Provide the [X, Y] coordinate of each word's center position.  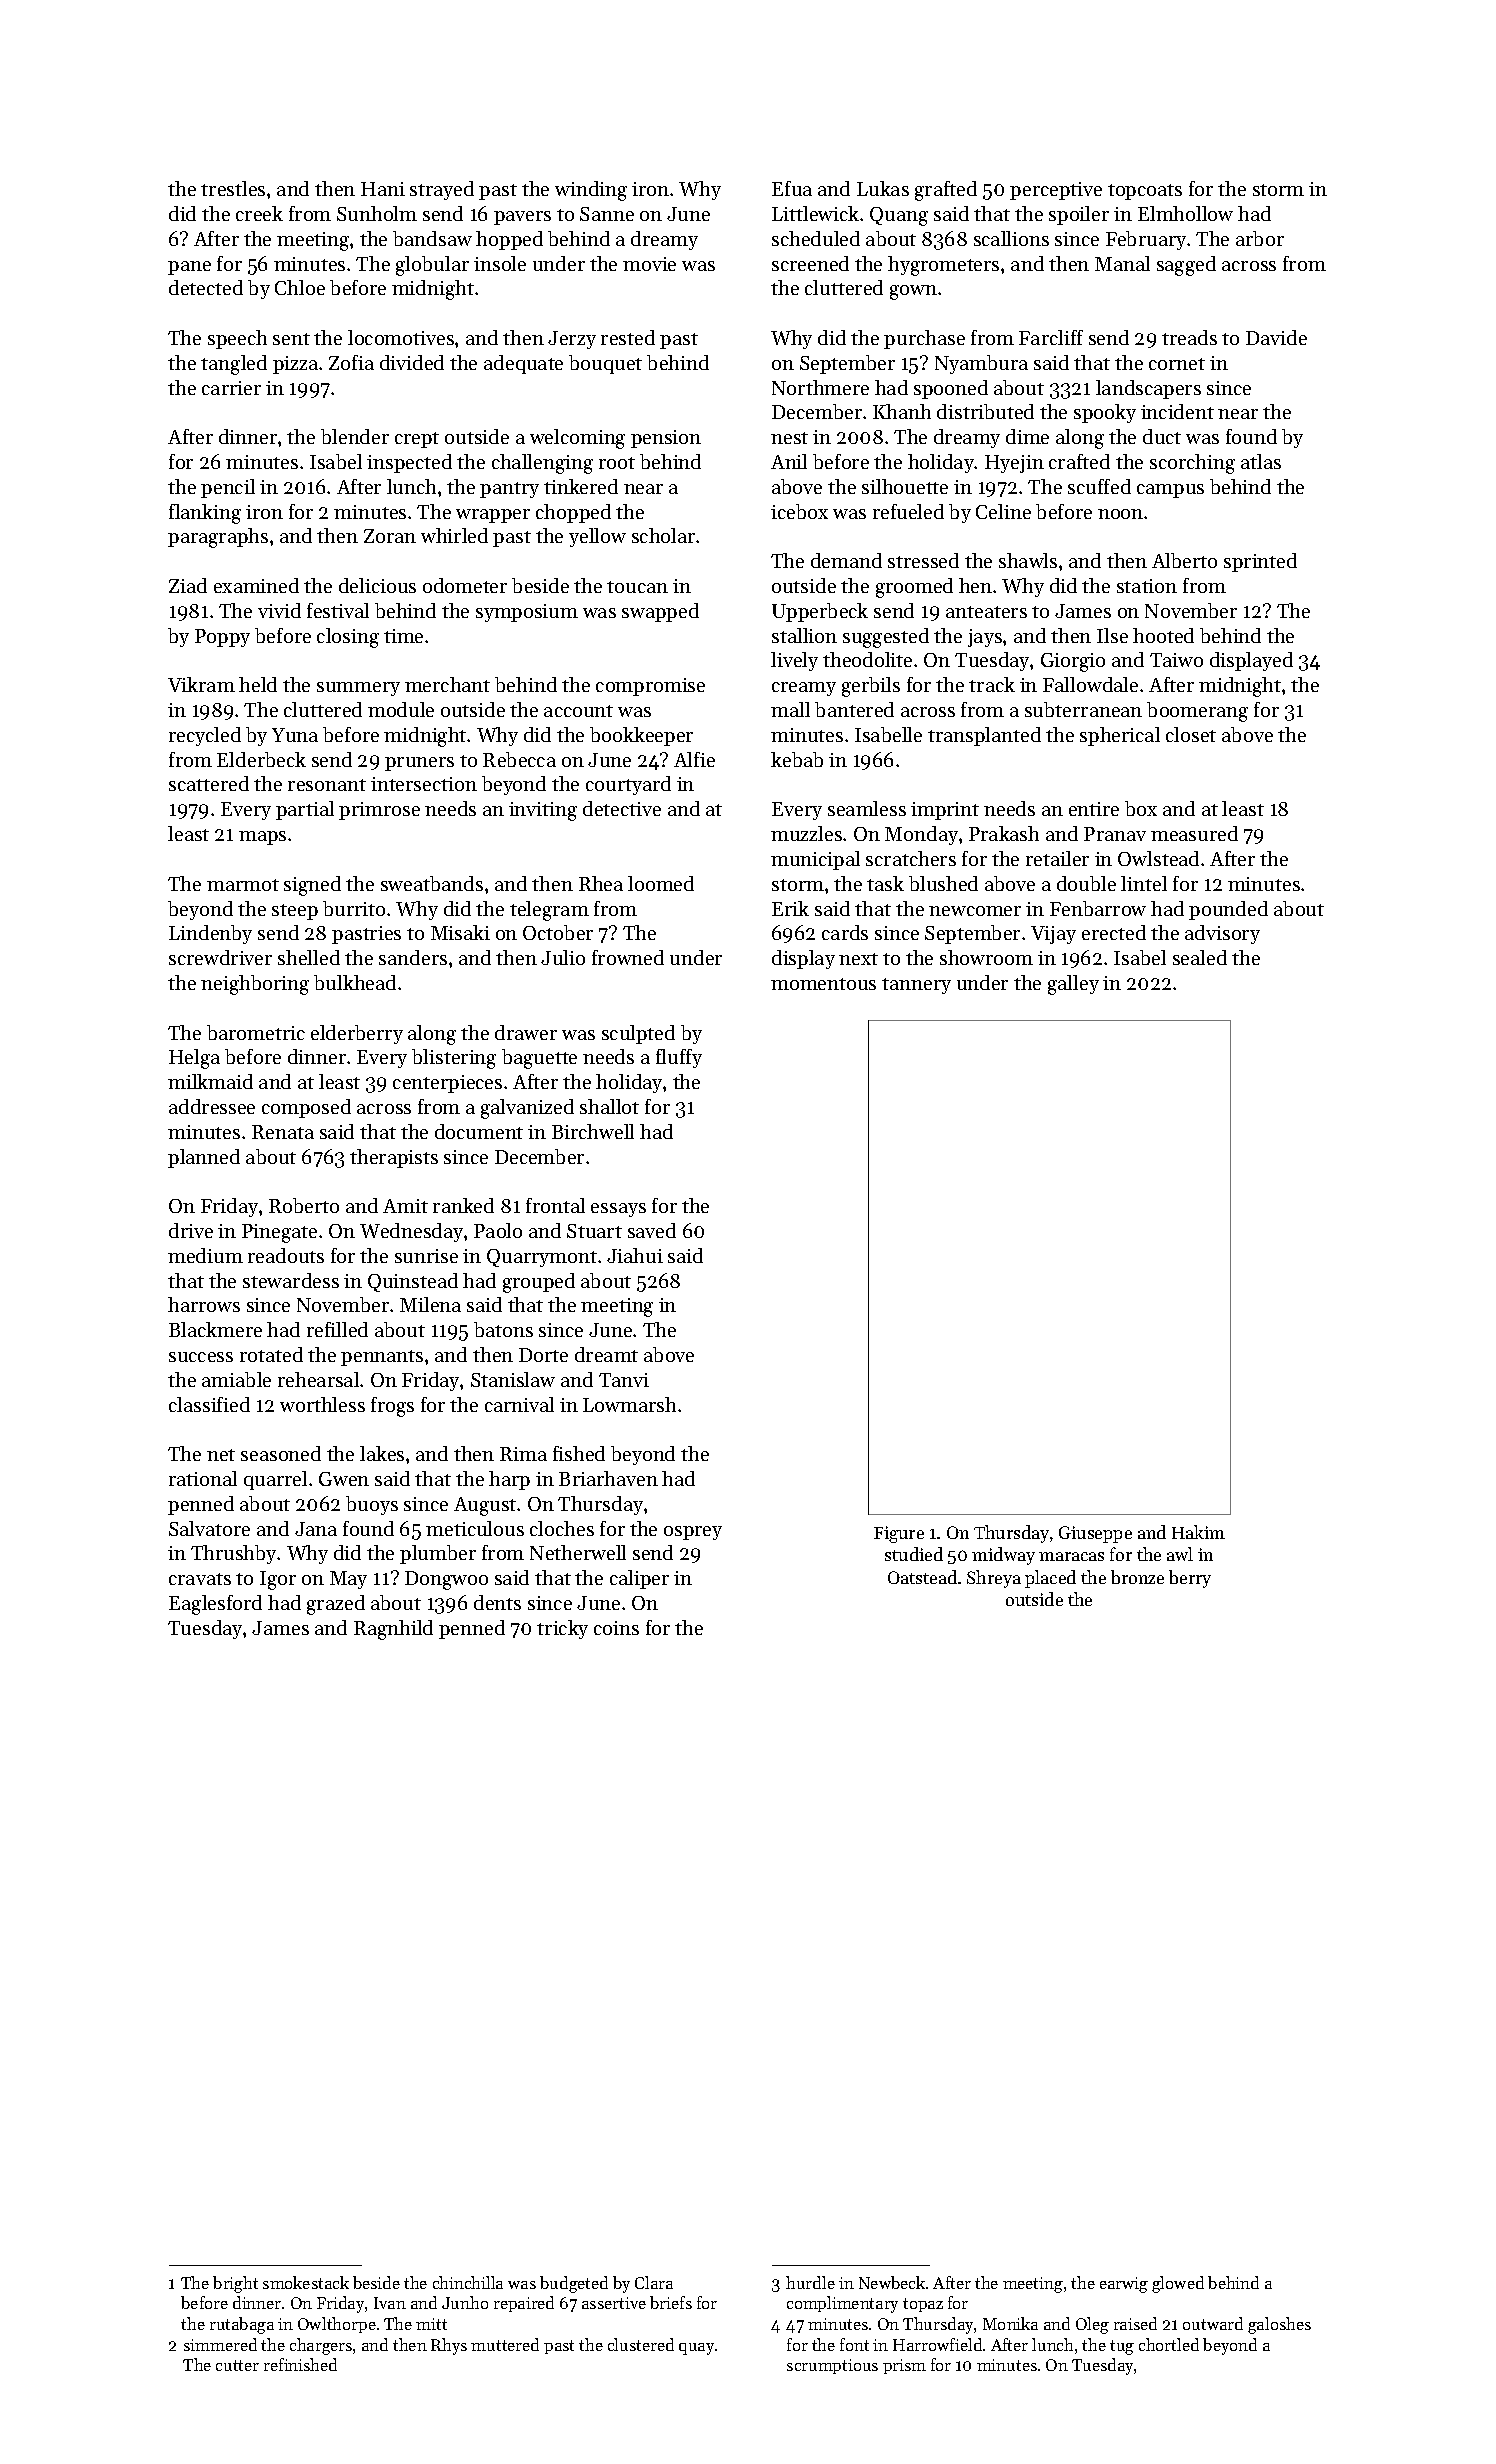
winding [591, 191]
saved [652, 1230]
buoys [372, 1505]
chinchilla [468, 2282]
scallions [1011, 238]
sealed [1200, 957]
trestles [233, 188]
